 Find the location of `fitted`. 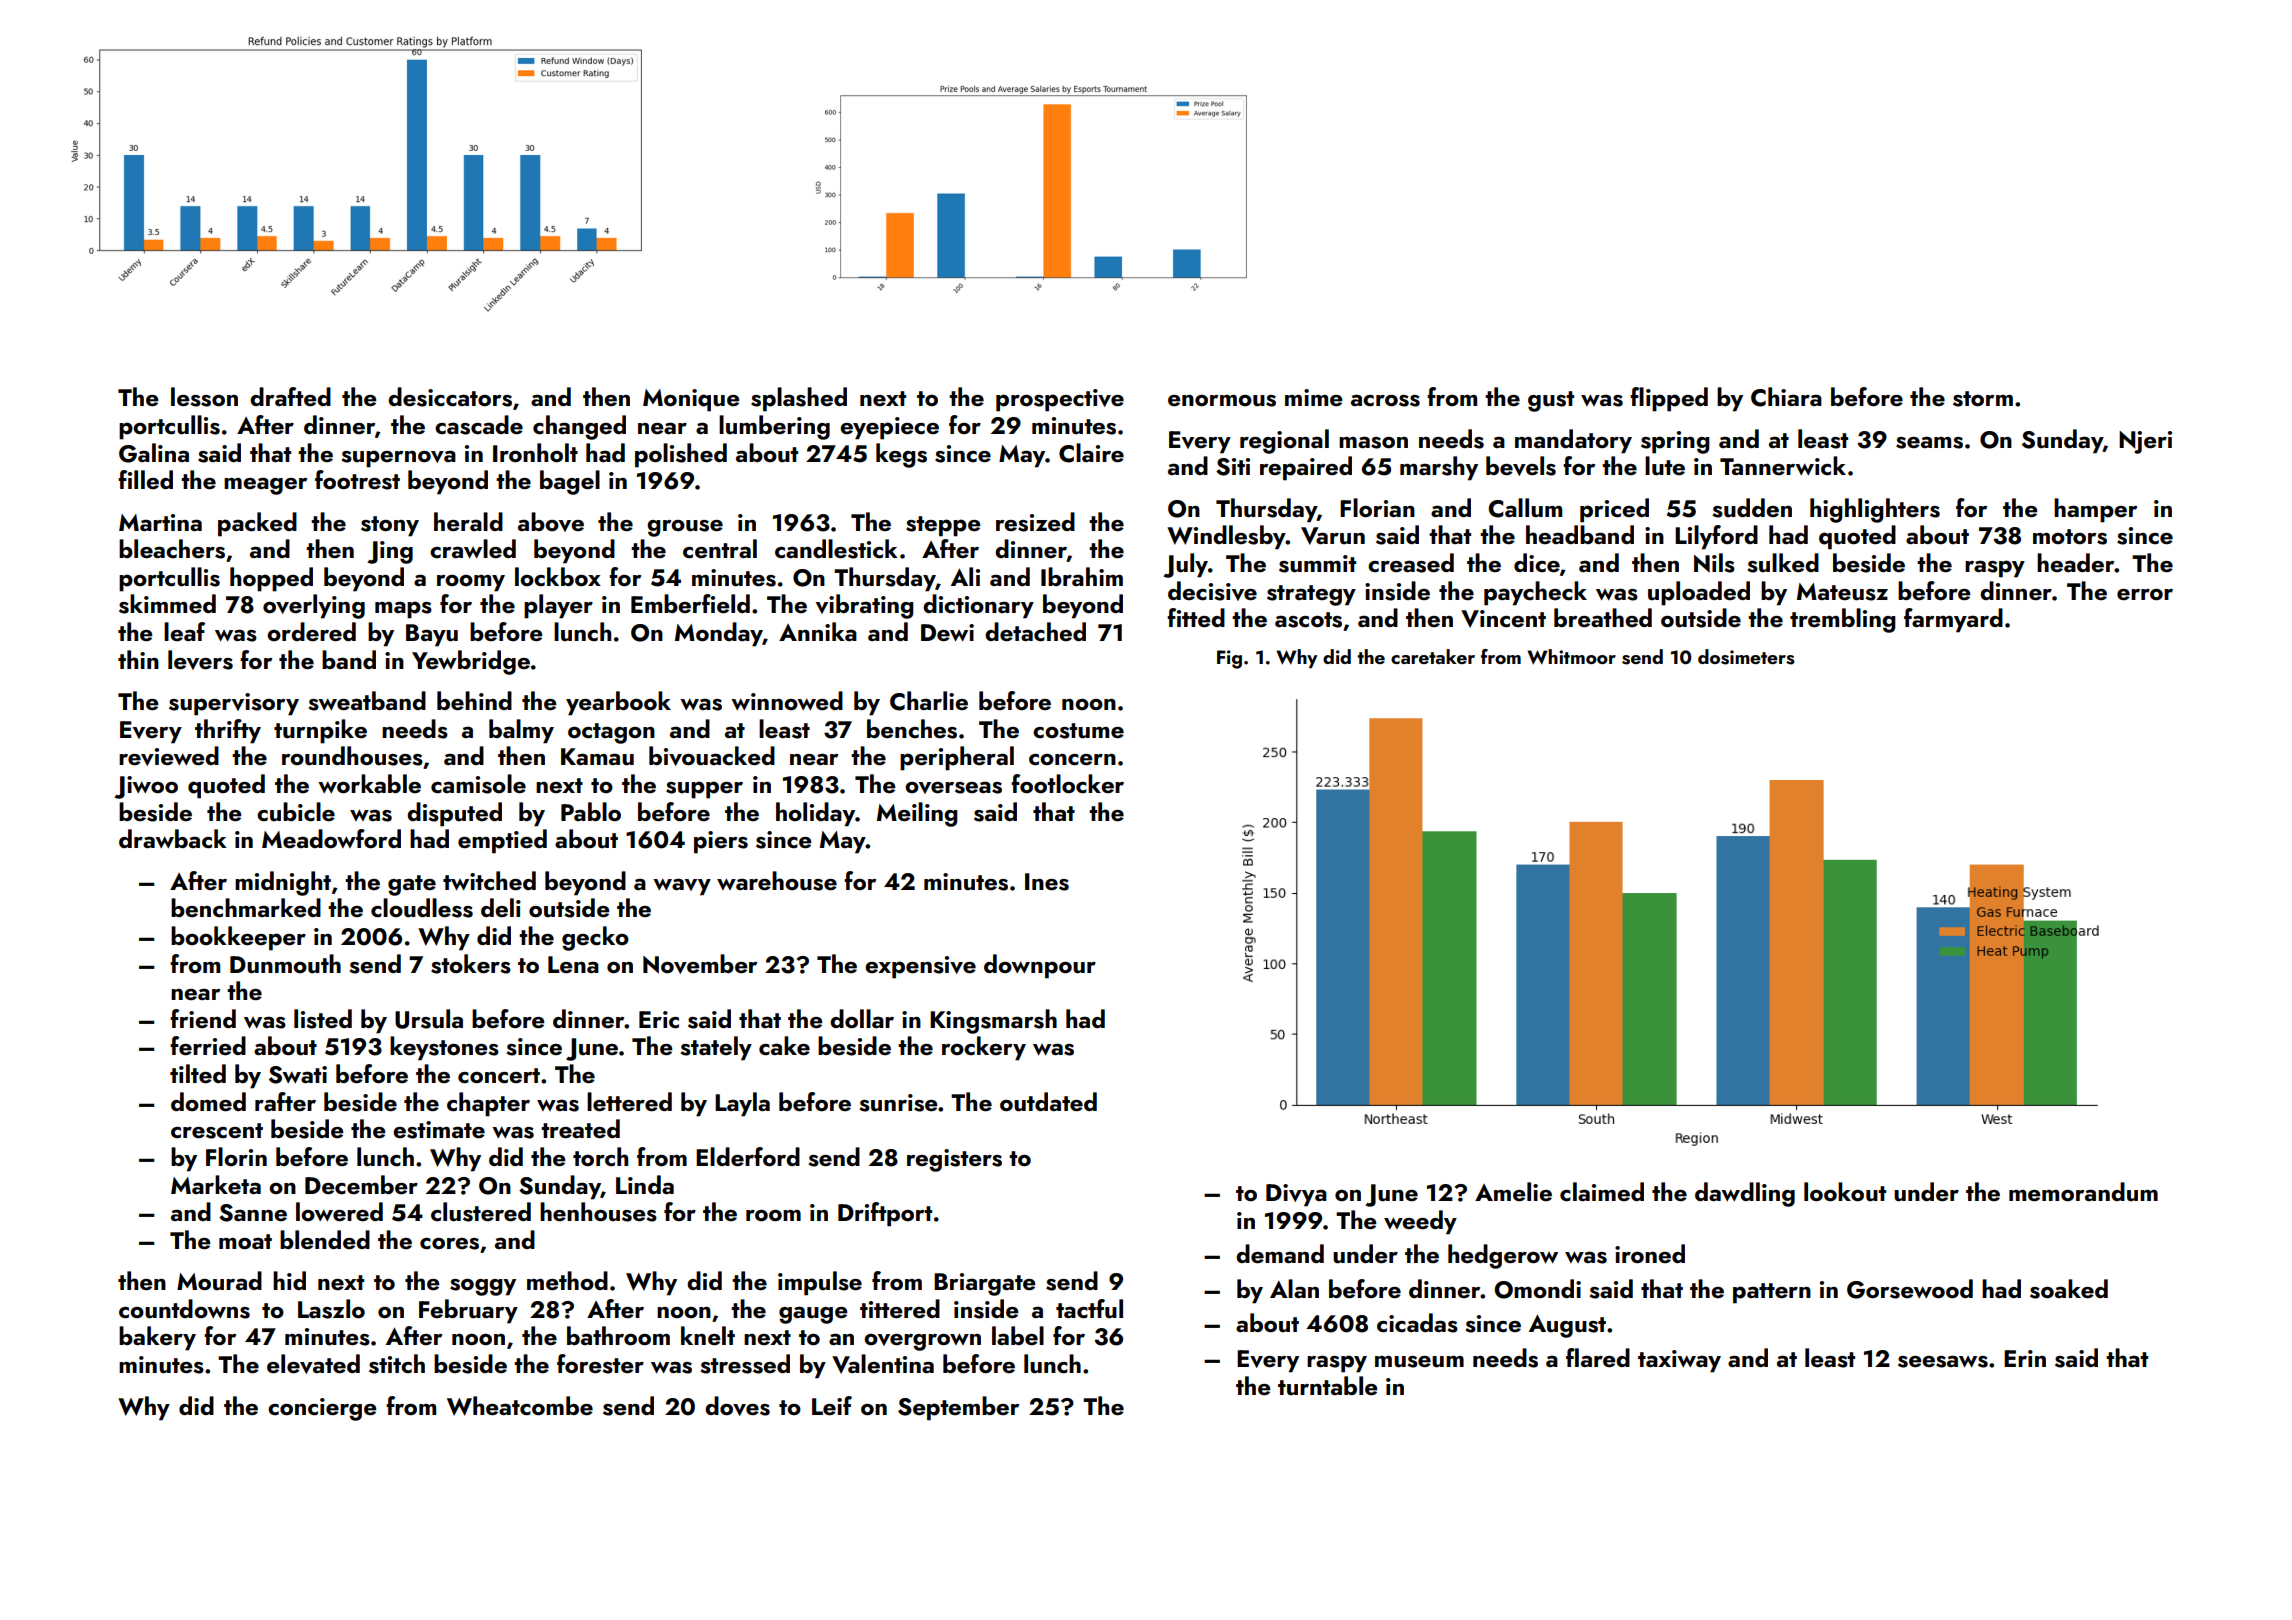

fitted is located at coordinates (1196, 617).
